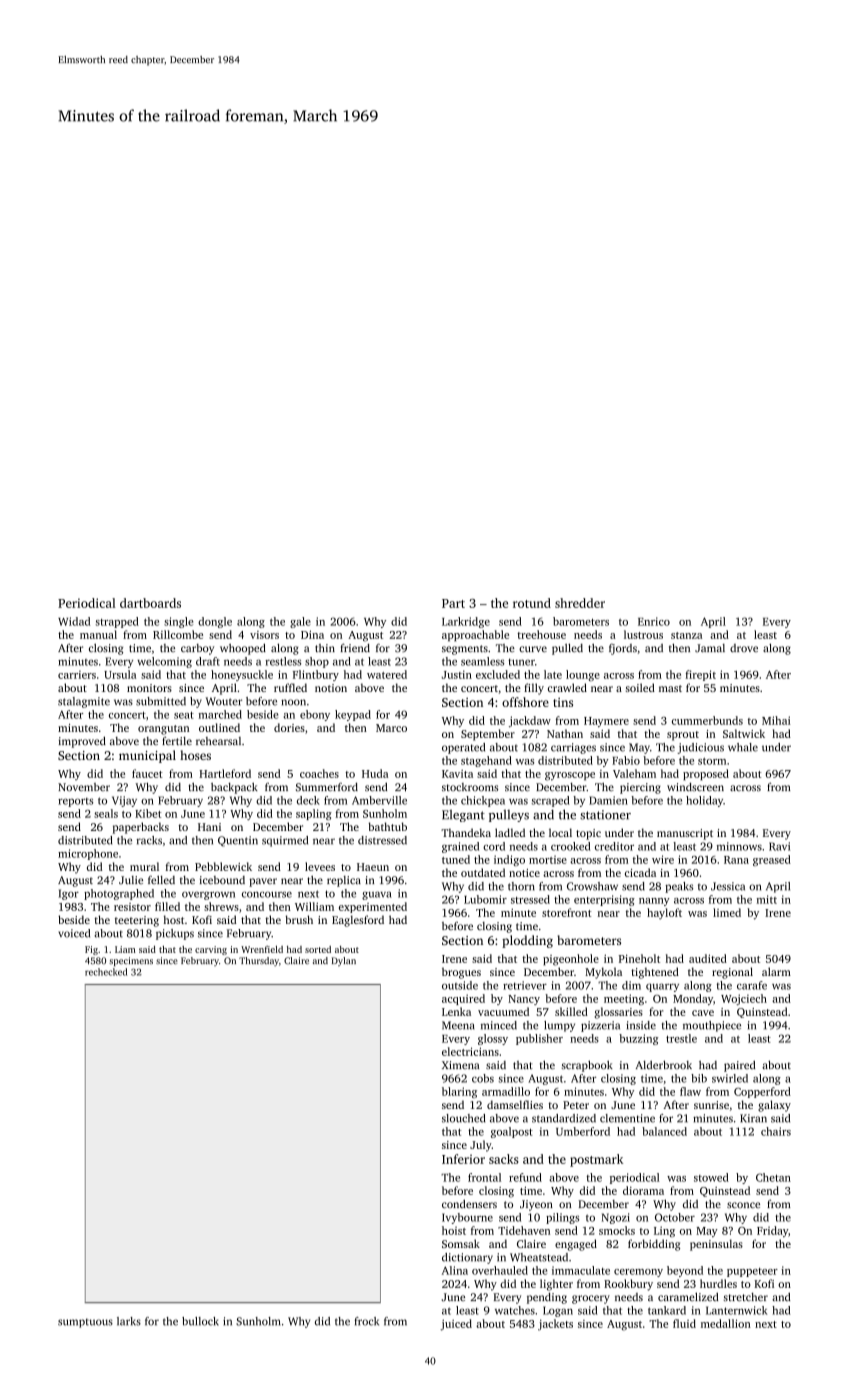 Image resolution: width=849 pixels, height=1400 pixels. Describe the element at coordinates (727, 912) in the screenshot. I see `limed` at that location.
